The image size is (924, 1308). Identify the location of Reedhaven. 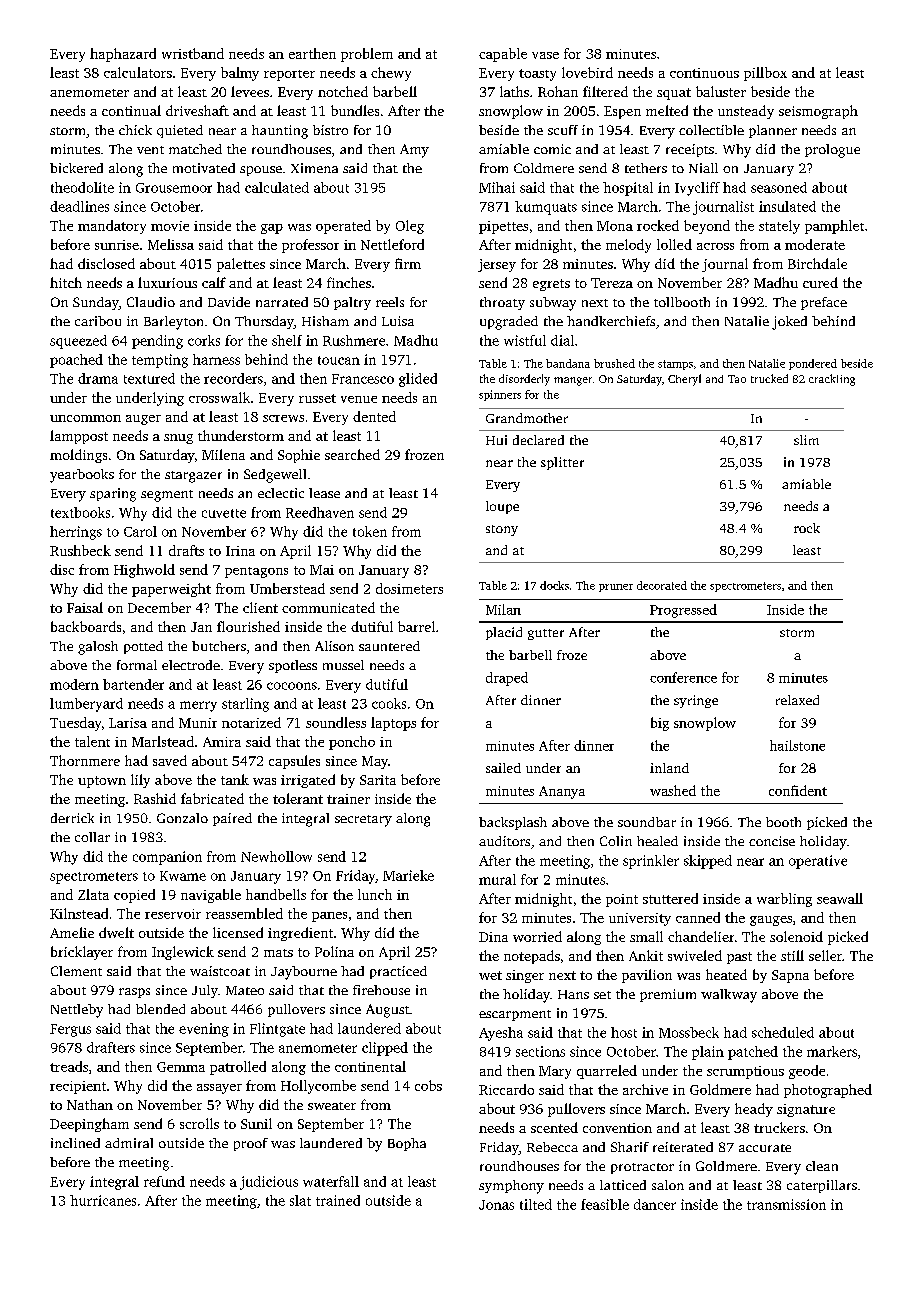
(320, 512).
